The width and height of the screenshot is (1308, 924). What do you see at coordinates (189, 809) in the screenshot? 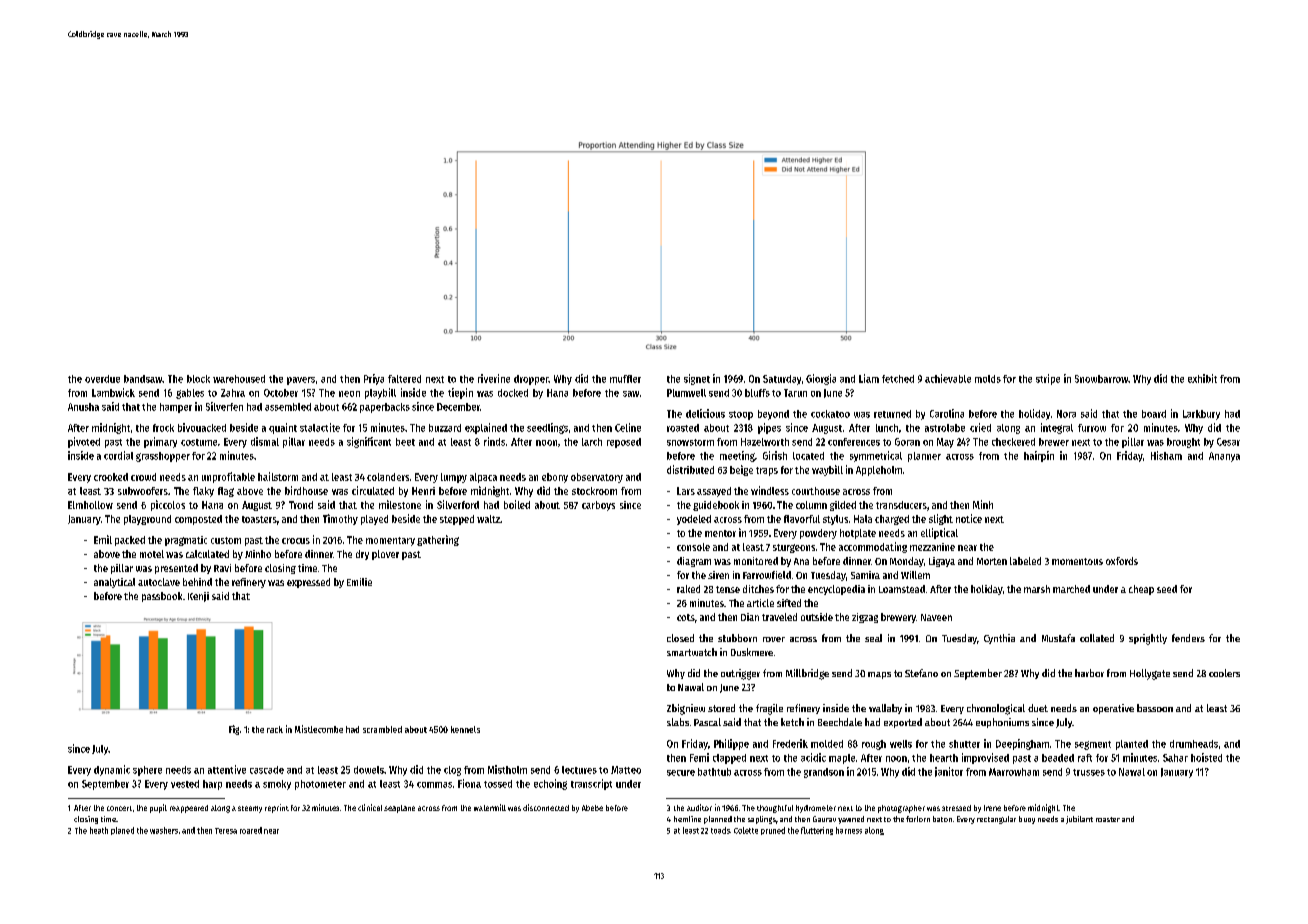
I see `reappeared` at bounding box center [189, 809].
